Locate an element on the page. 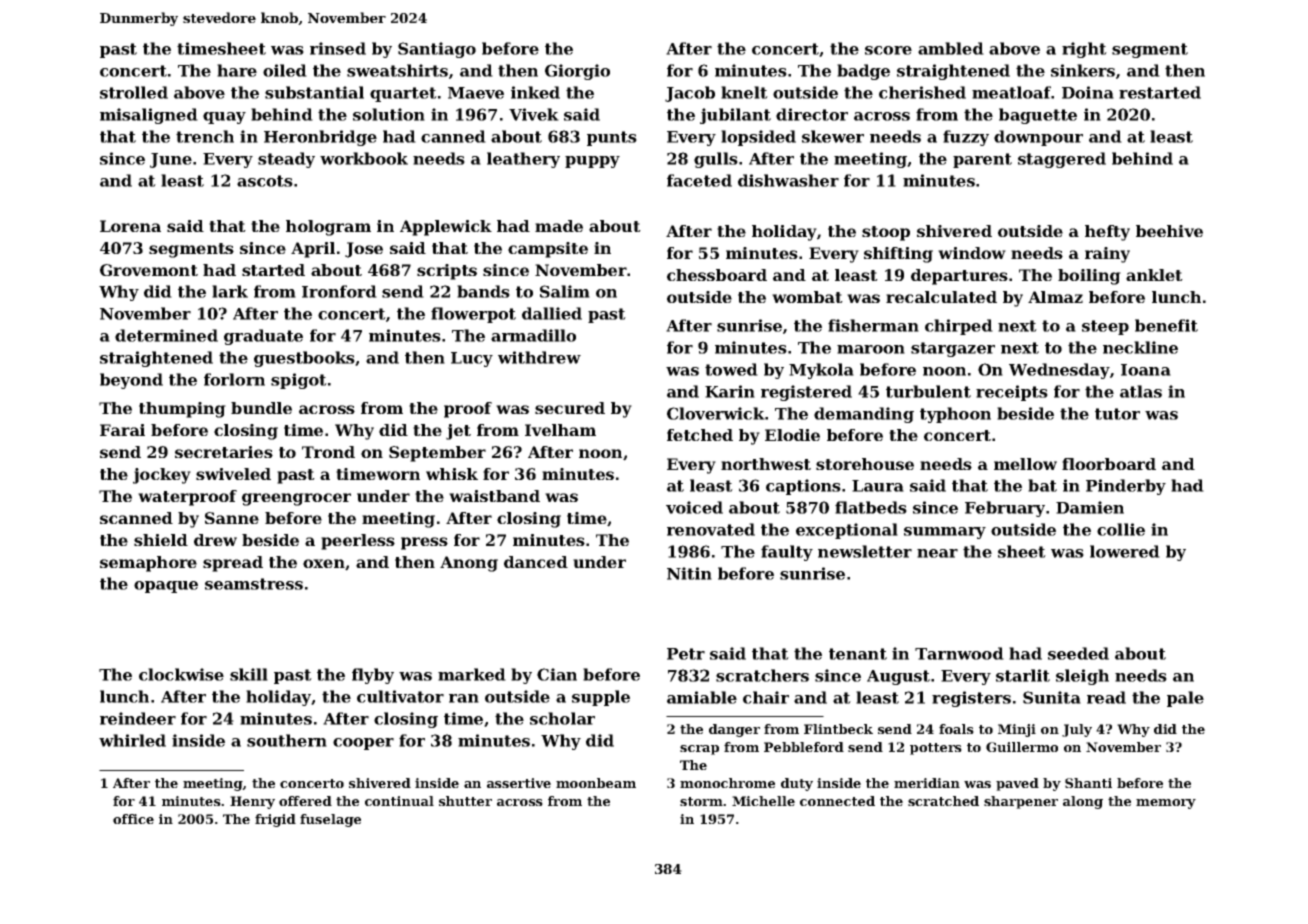  Santiago is located at coordinates (437, 50).
